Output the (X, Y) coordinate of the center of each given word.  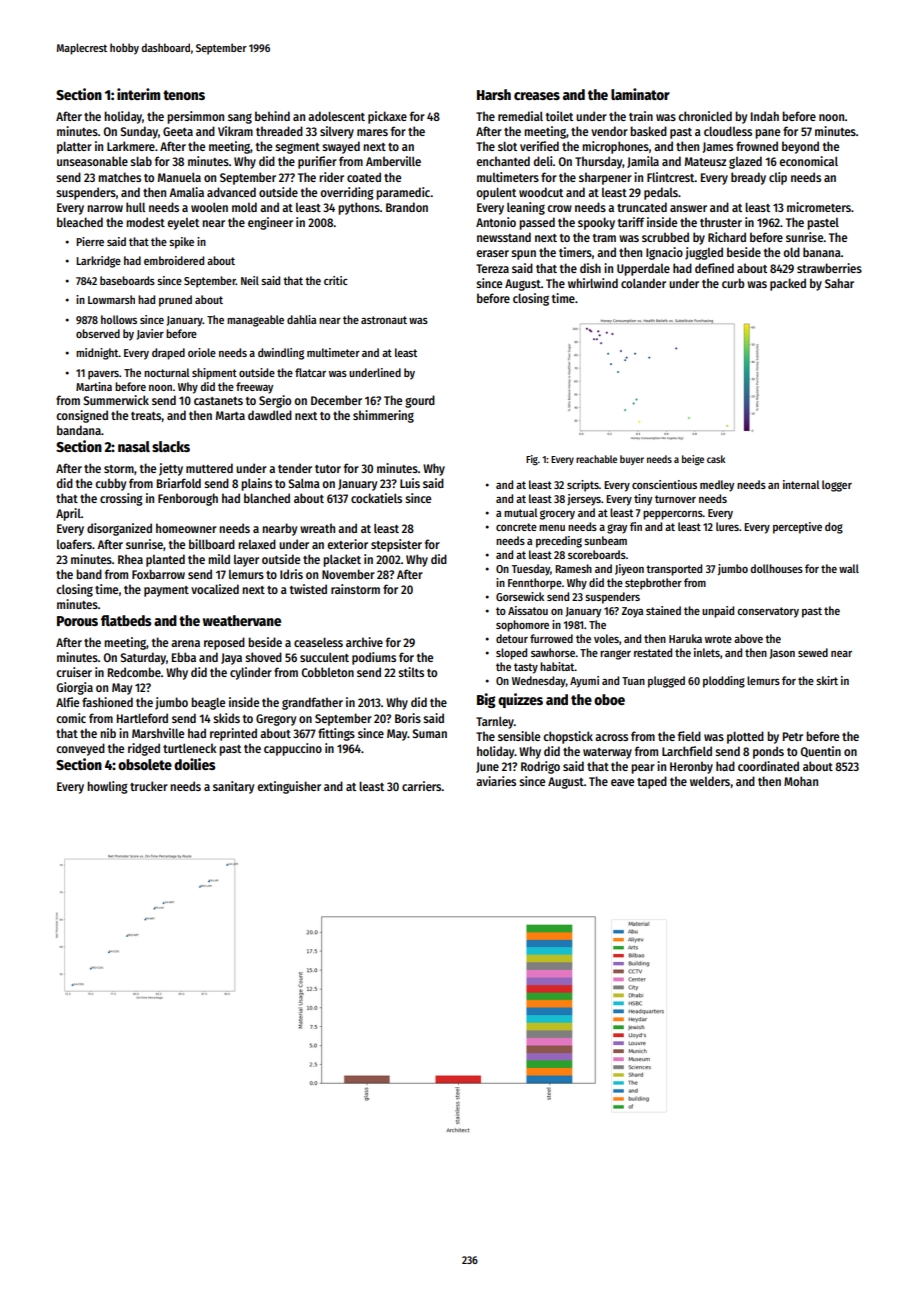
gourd (420, 401)
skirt (827, 680)
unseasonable (92, 161)
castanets (218, 401)
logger (837, 486)
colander (643, 283)
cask (716, 459)
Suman (429, 733)
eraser (492, 253)
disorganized (119, 529)
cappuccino (293, 749)
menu (552, 528)
